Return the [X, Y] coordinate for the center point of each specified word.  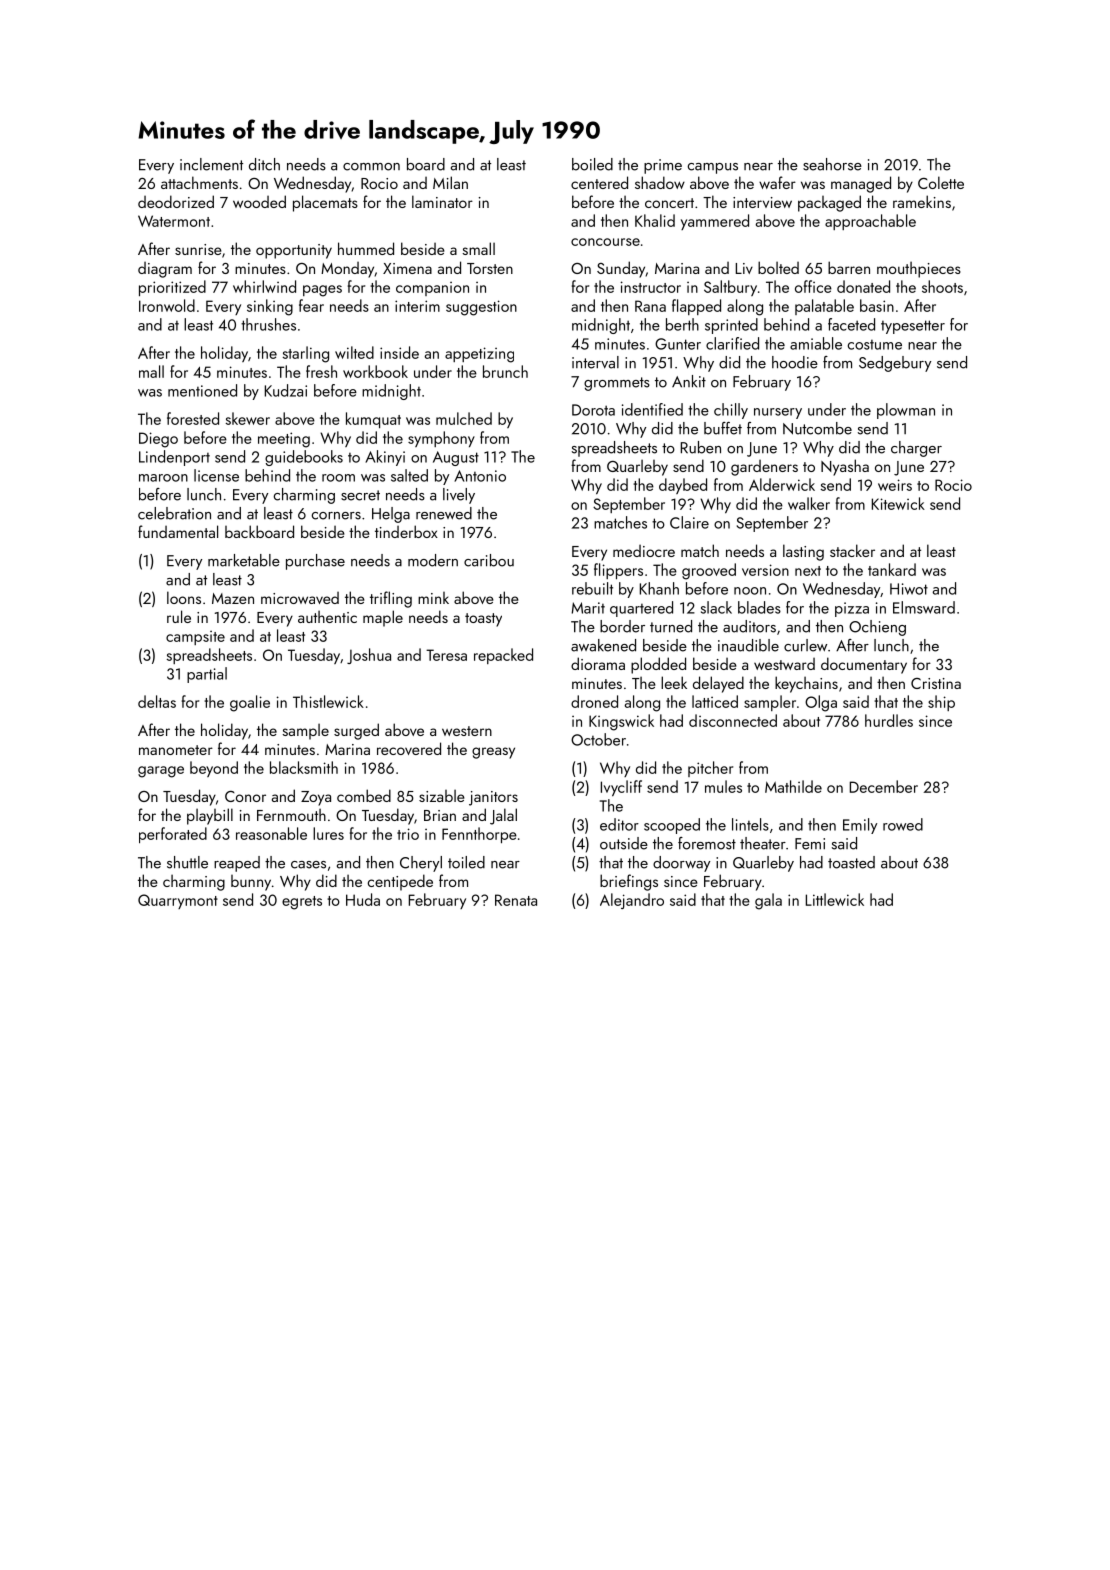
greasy [493, 753]
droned [594, 701]
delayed [718, 684]
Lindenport [174, 458]
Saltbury [730, 288]
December [884, 786]
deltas [157, 701]
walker [809, 503]
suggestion [481, 308]
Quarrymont [178, 901]
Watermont [174, 221]
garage [161, 772]
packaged [829, 203]
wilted [354, 352]
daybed [683, 486]
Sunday [621, 269]
